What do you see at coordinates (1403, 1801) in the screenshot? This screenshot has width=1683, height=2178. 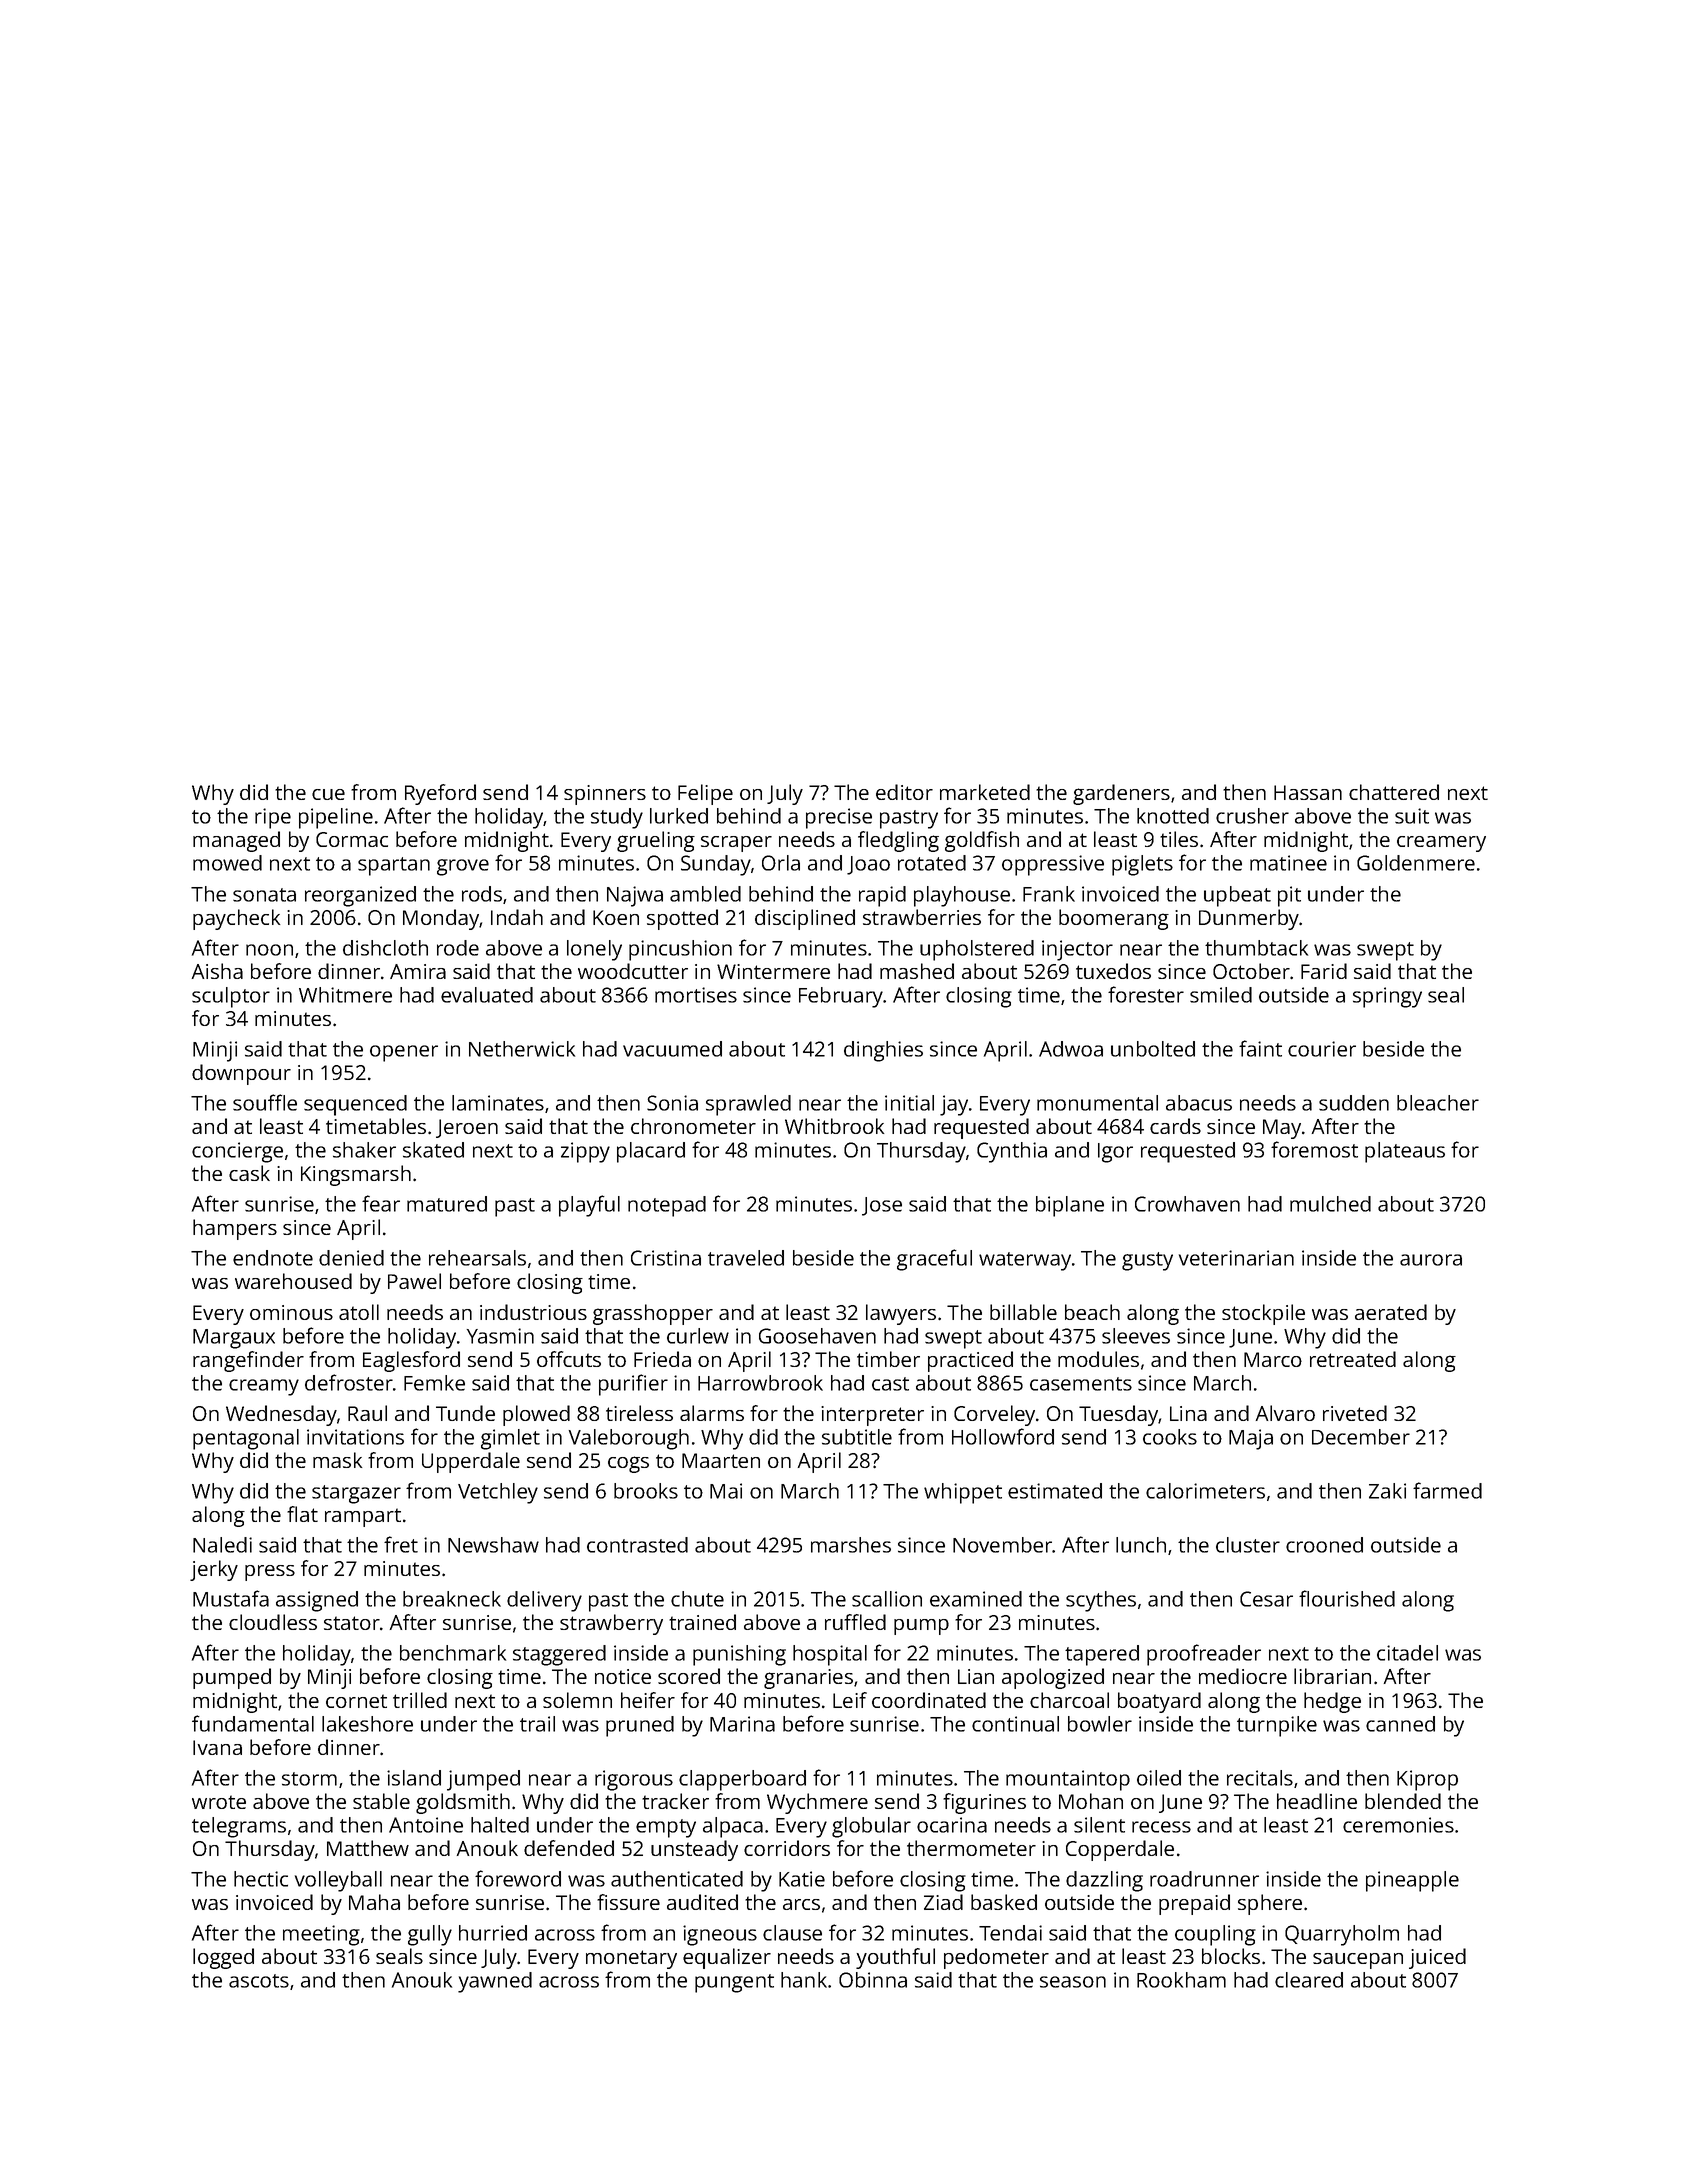 I see `blended` at bounding box center [1403, 1801].
